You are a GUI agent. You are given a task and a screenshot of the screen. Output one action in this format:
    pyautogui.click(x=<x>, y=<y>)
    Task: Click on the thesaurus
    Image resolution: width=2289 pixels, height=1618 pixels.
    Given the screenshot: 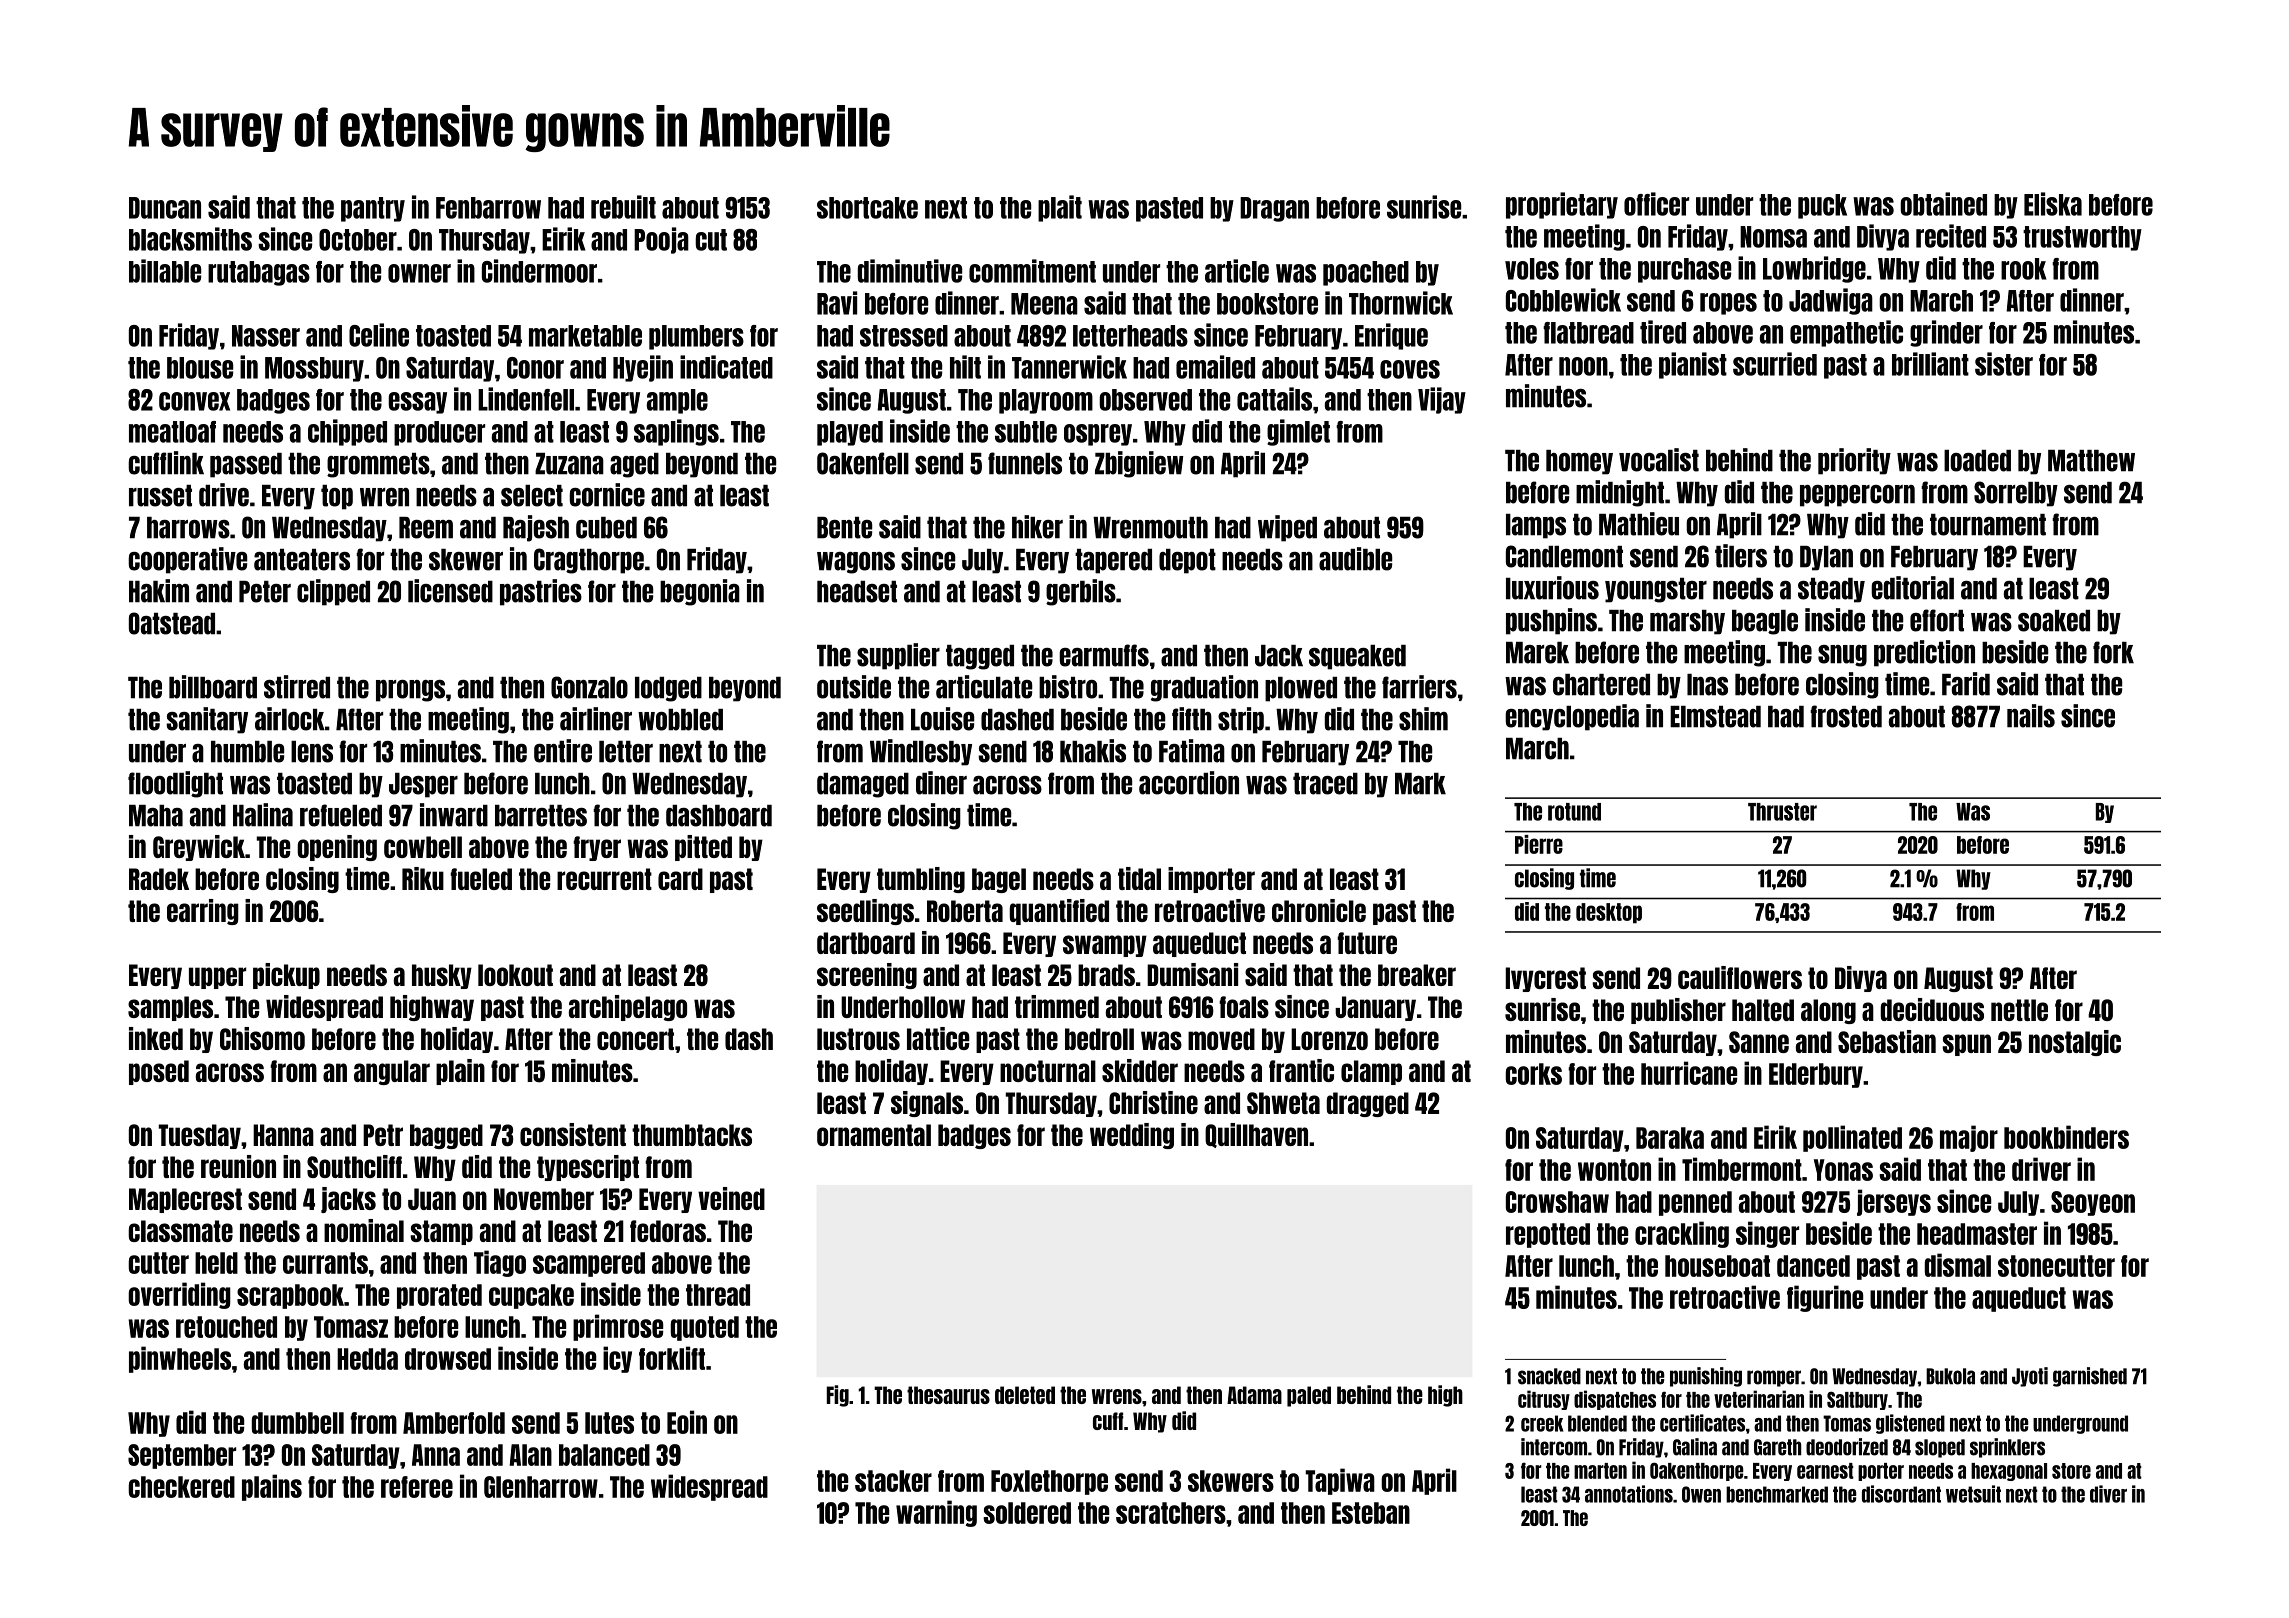 What is the action you would take?
    pyautogui.click(x=948, y=1395)
